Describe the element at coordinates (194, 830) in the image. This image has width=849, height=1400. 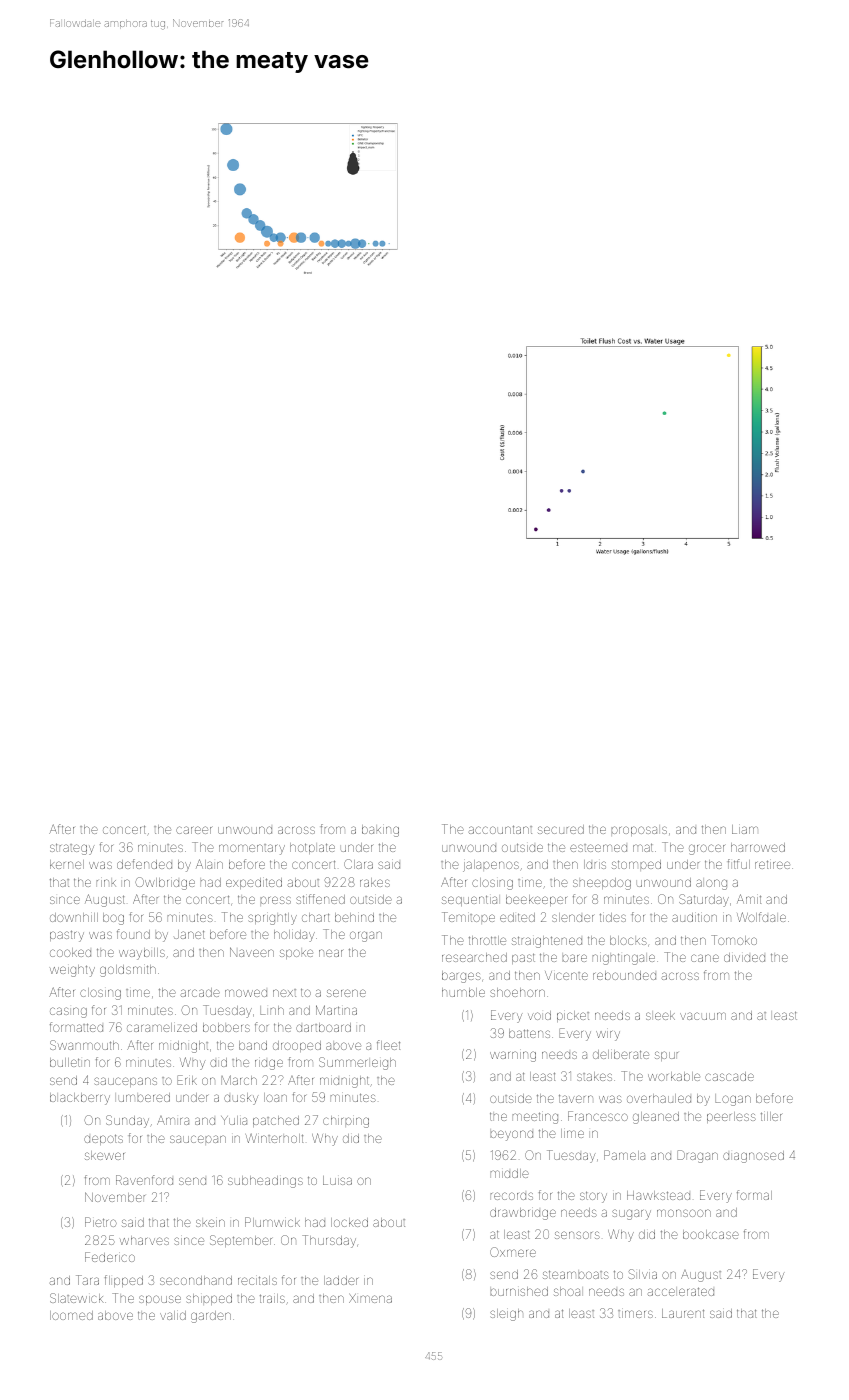
I see `career` at that location.
